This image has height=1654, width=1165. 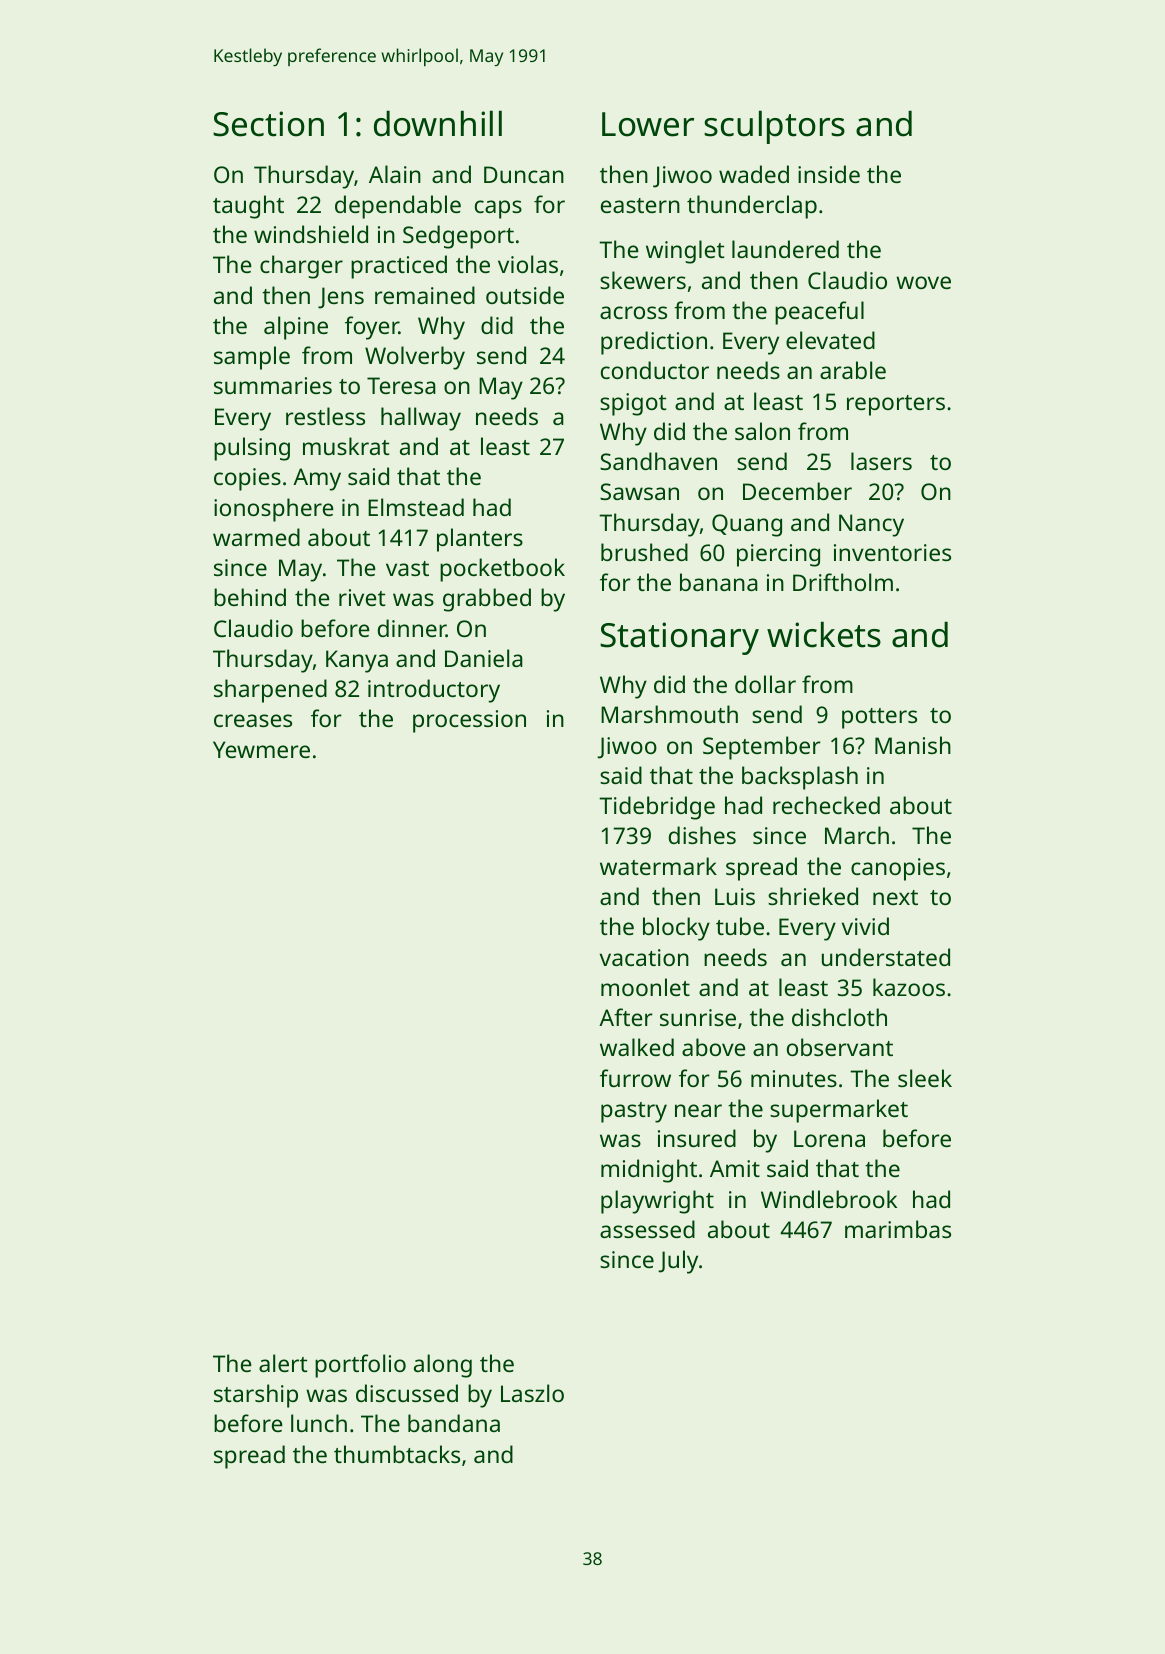 I want to click on starship, so click(x=256, y=1396).
